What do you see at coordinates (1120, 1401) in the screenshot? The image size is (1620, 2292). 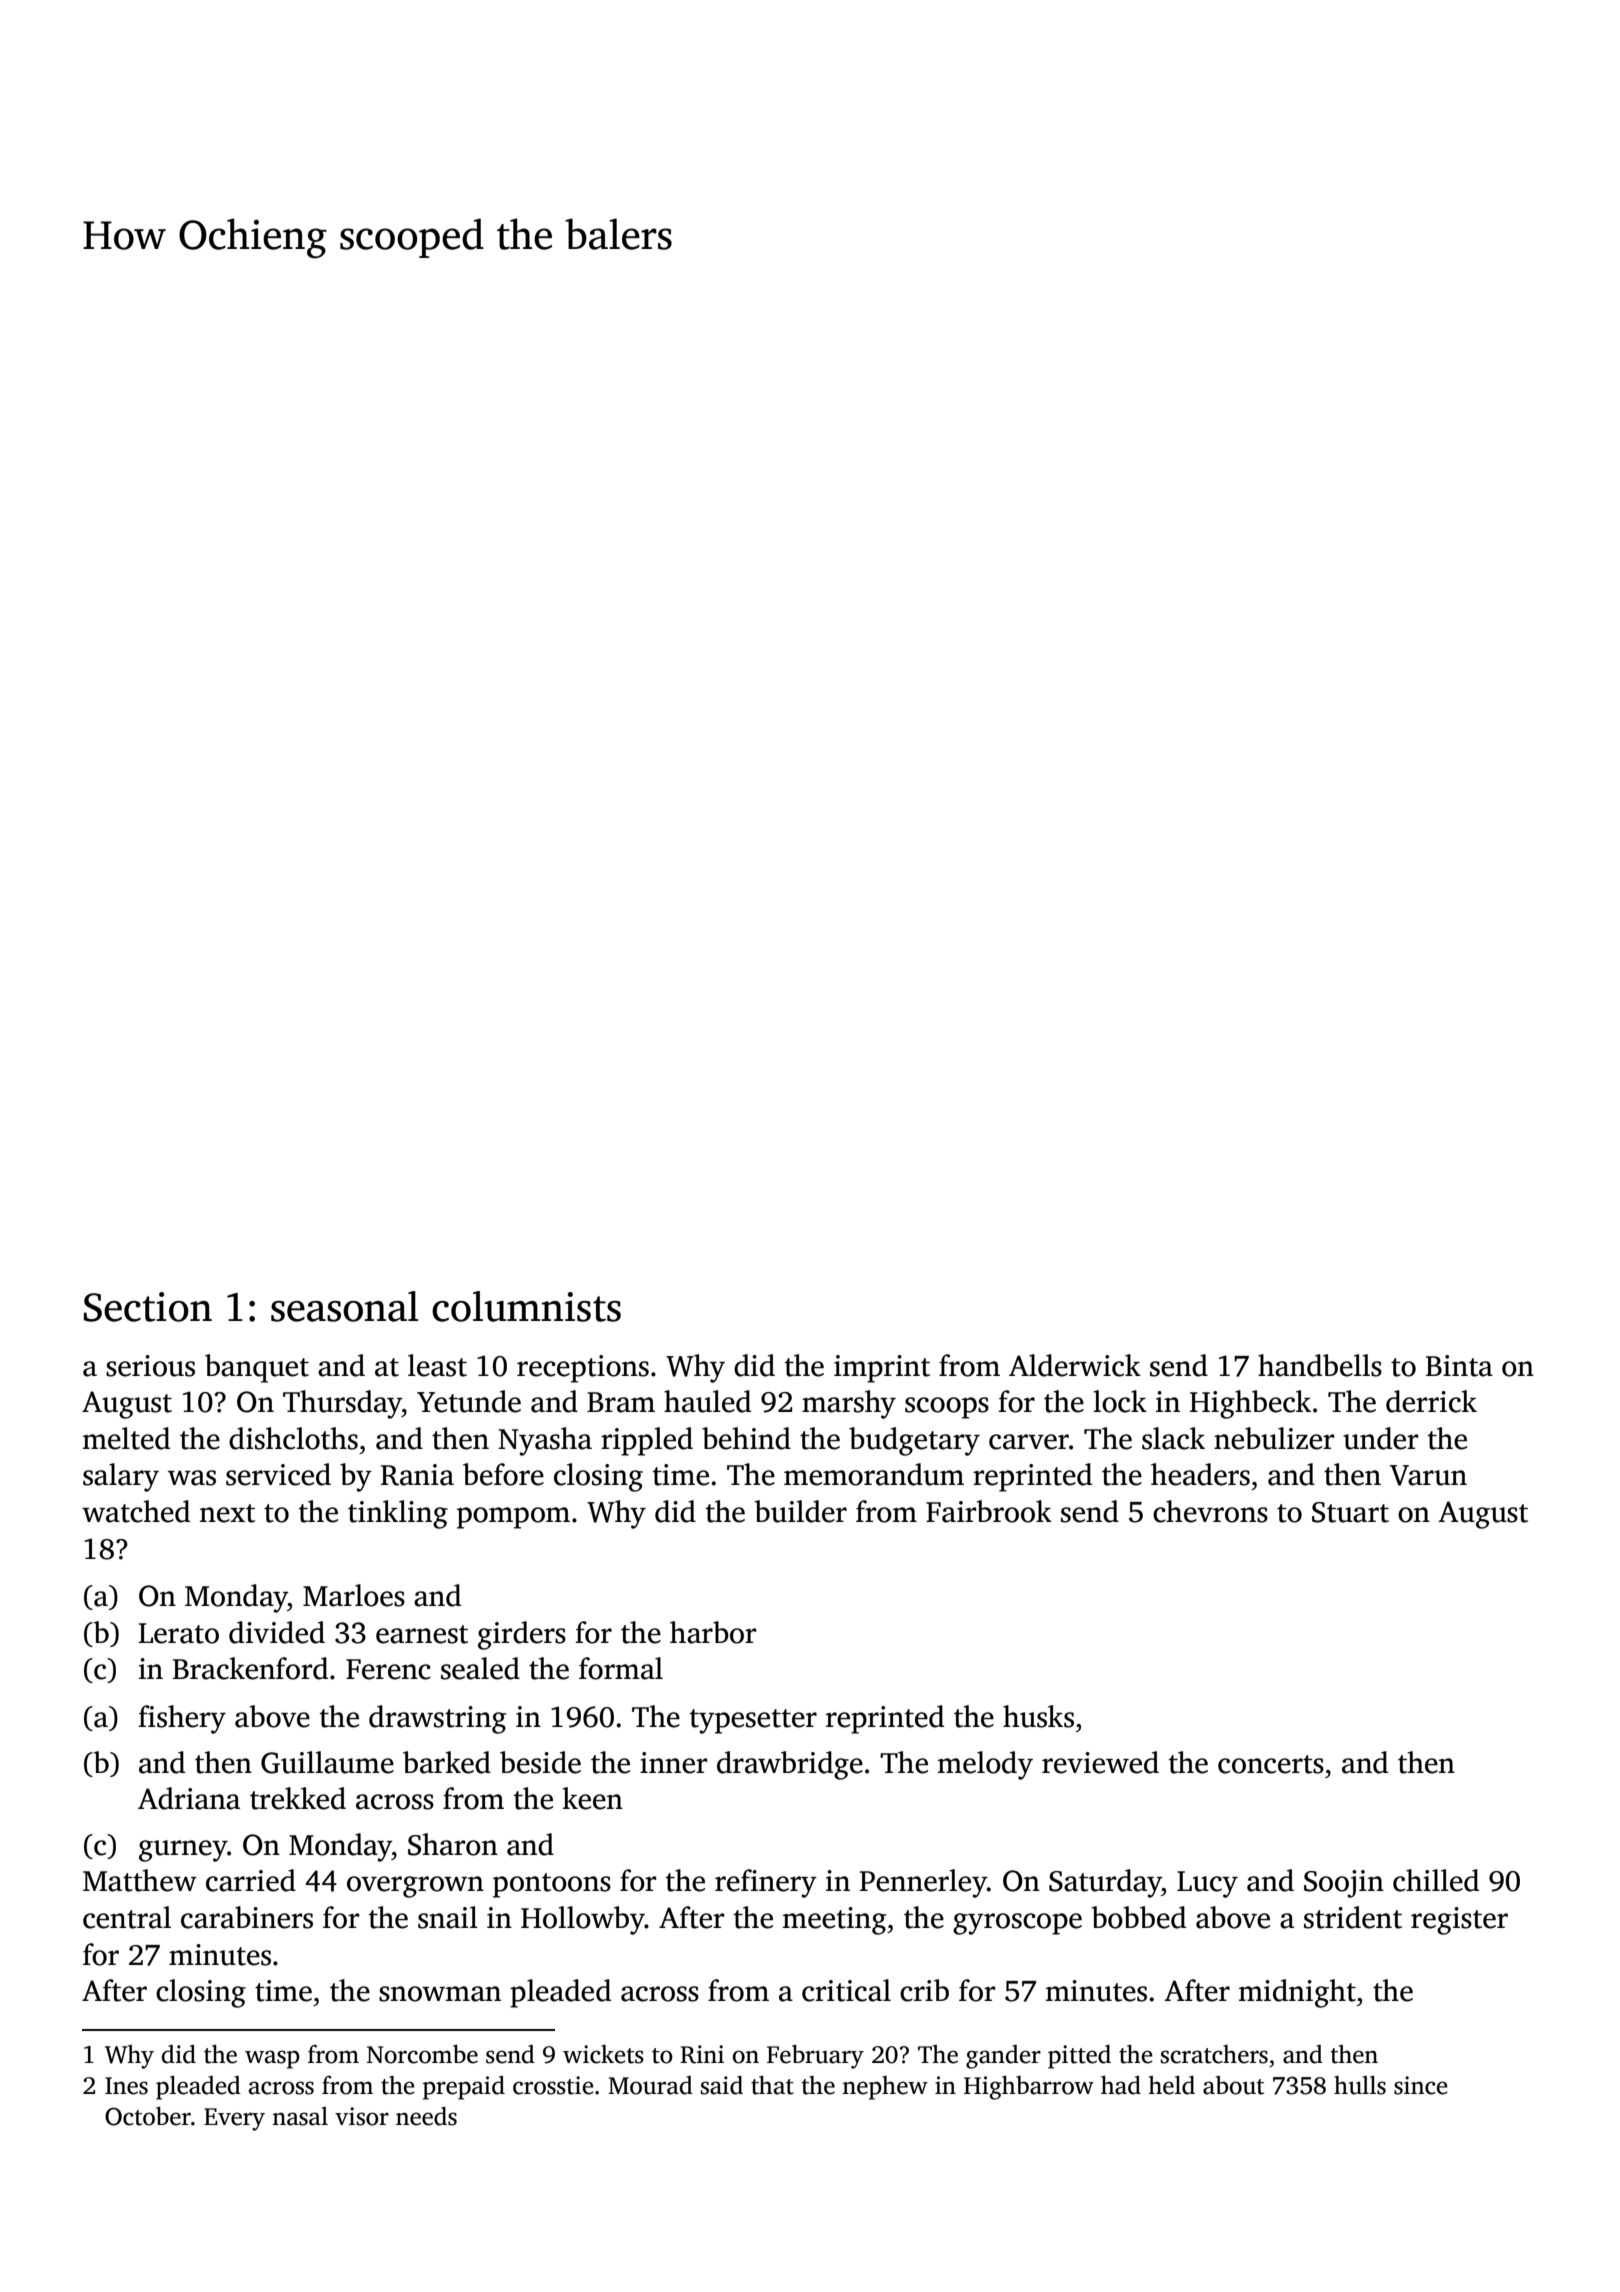 I see `lock` at bounding box center [1120, 1401].
